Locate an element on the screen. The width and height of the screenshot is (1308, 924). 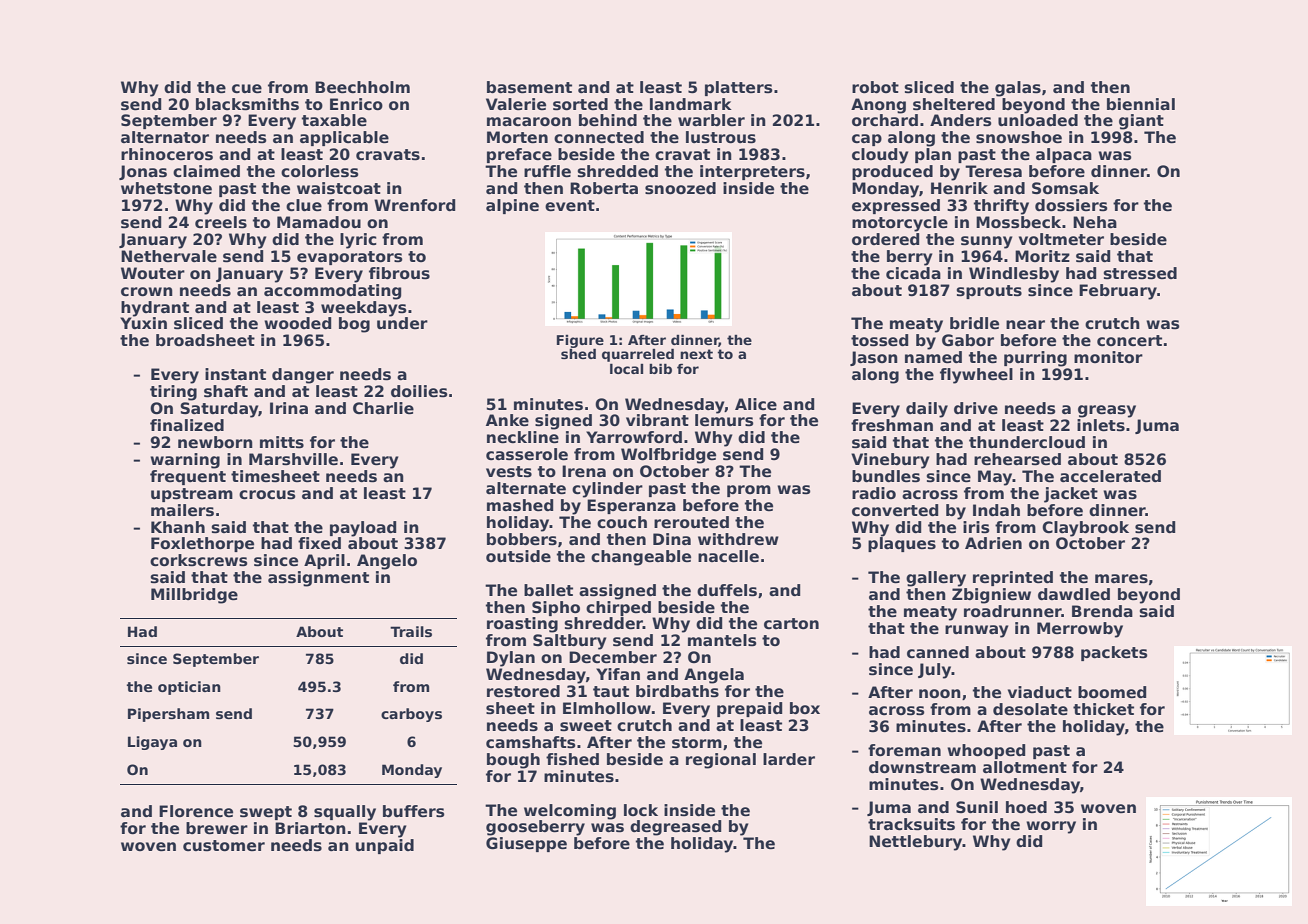
galas is located at coordinates (1018, 89).
